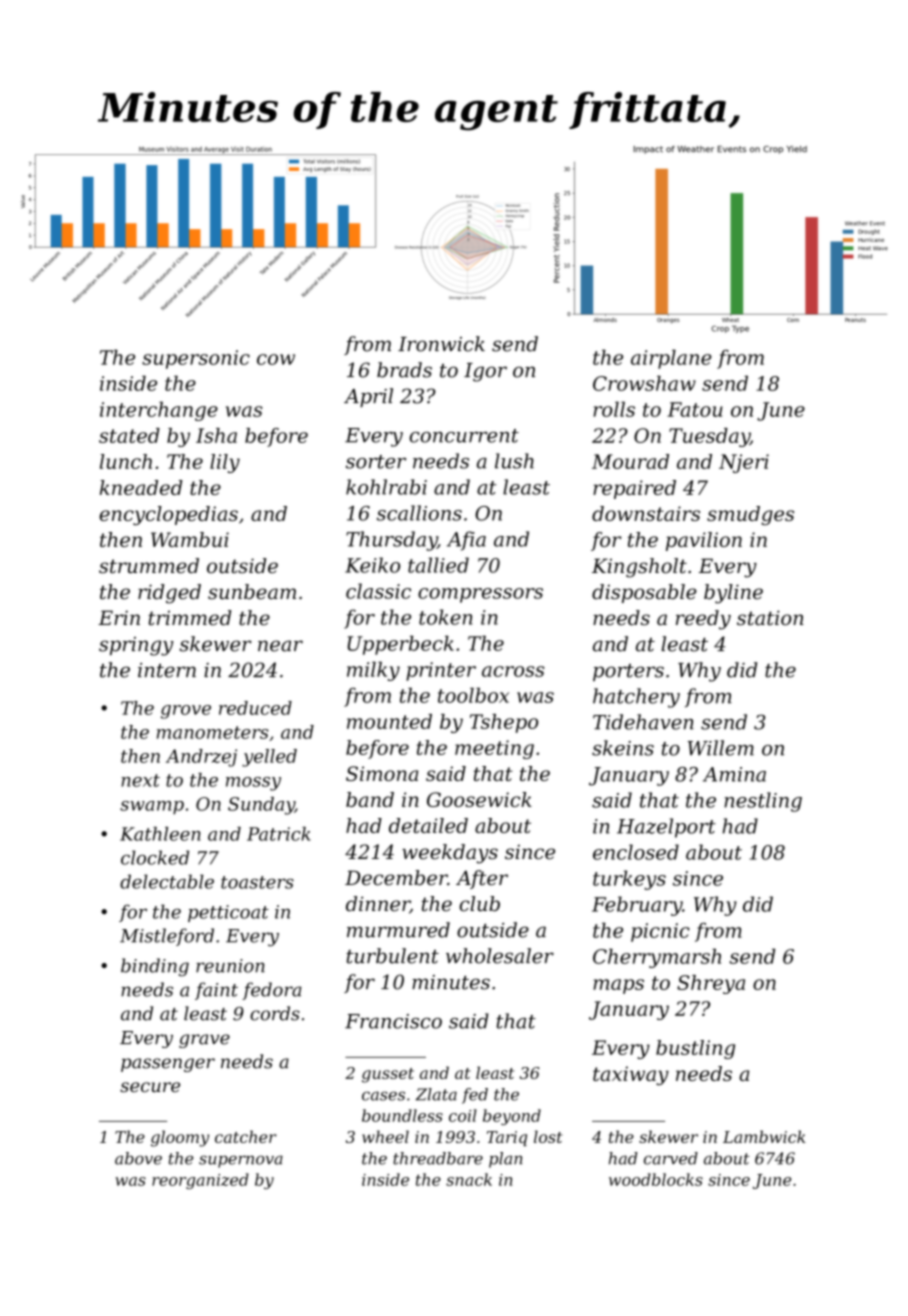 The width and height of the screenshot is (908, 1316). Describe the element at coordinates (695, 409) in the screenshot. I see `Fatou` at that location.
